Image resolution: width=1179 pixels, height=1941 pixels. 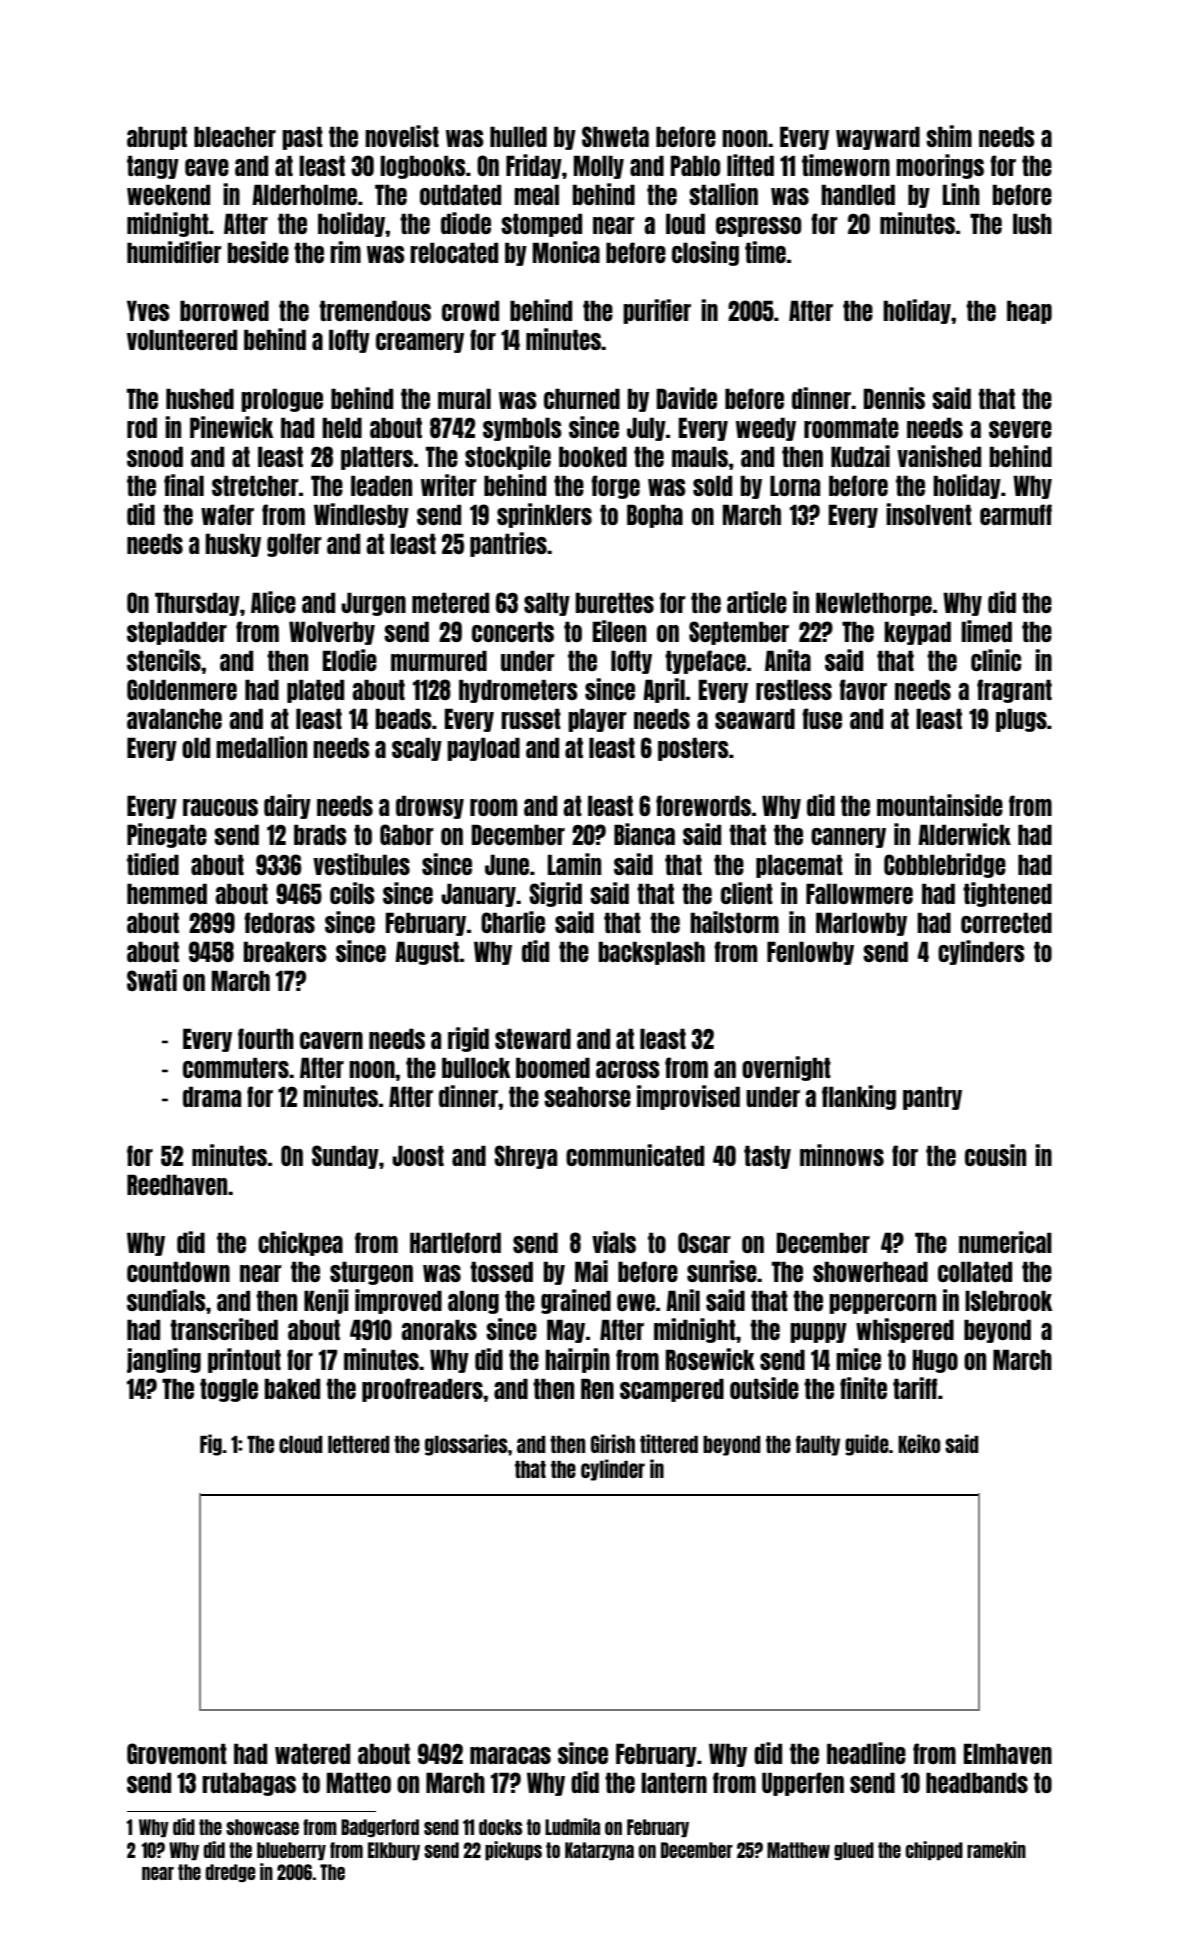 What do you see at coordinates (619, 631) in the document?
I see `Eileen` at bounding box center [619, 631].
